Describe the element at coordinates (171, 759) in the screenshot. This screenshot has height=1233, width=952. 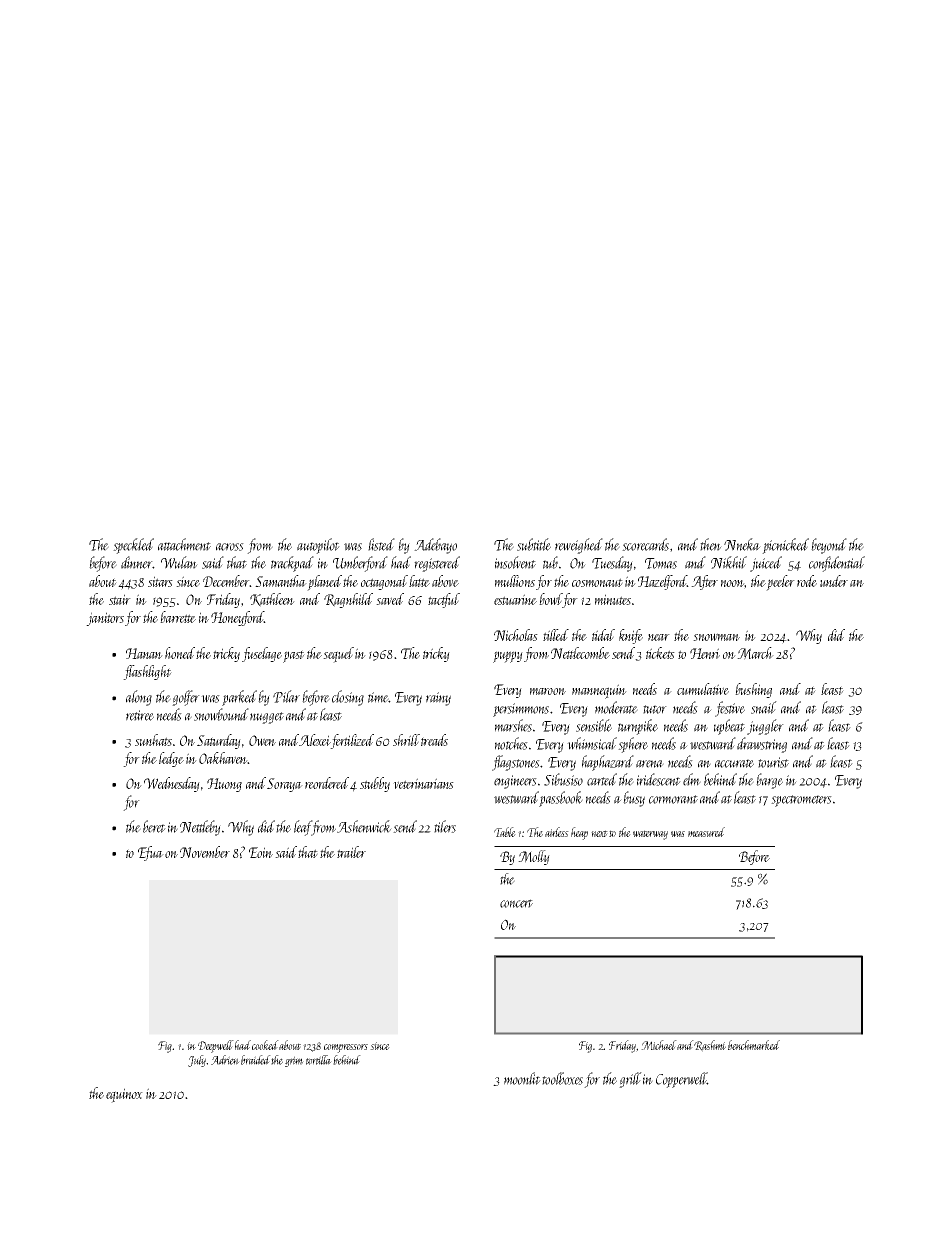
I see `ledge` at that location.
